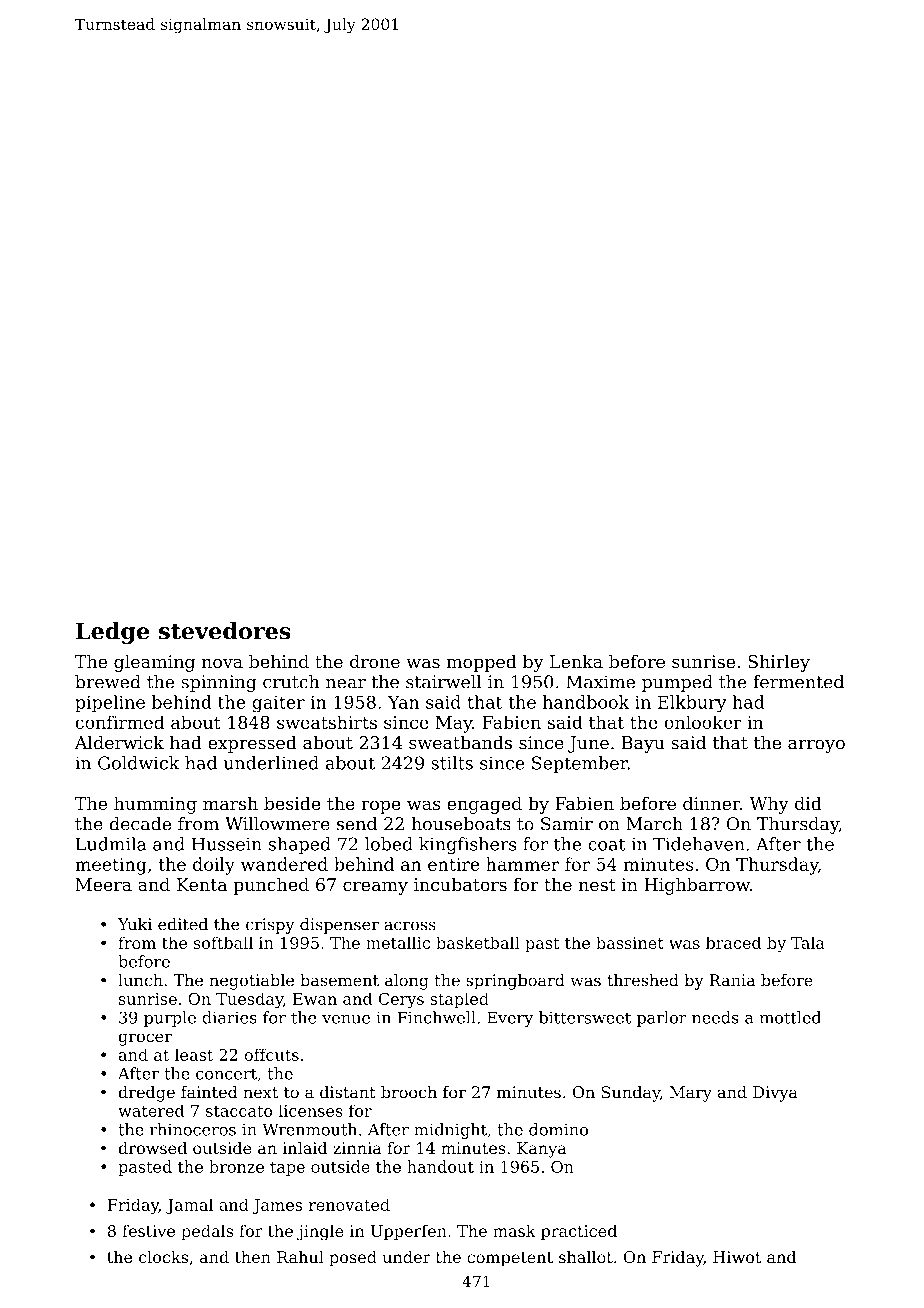 The image size is (924, 1308). Describe the element at coordinates (357, 824) in the screenshot. I see `send` at that location.
